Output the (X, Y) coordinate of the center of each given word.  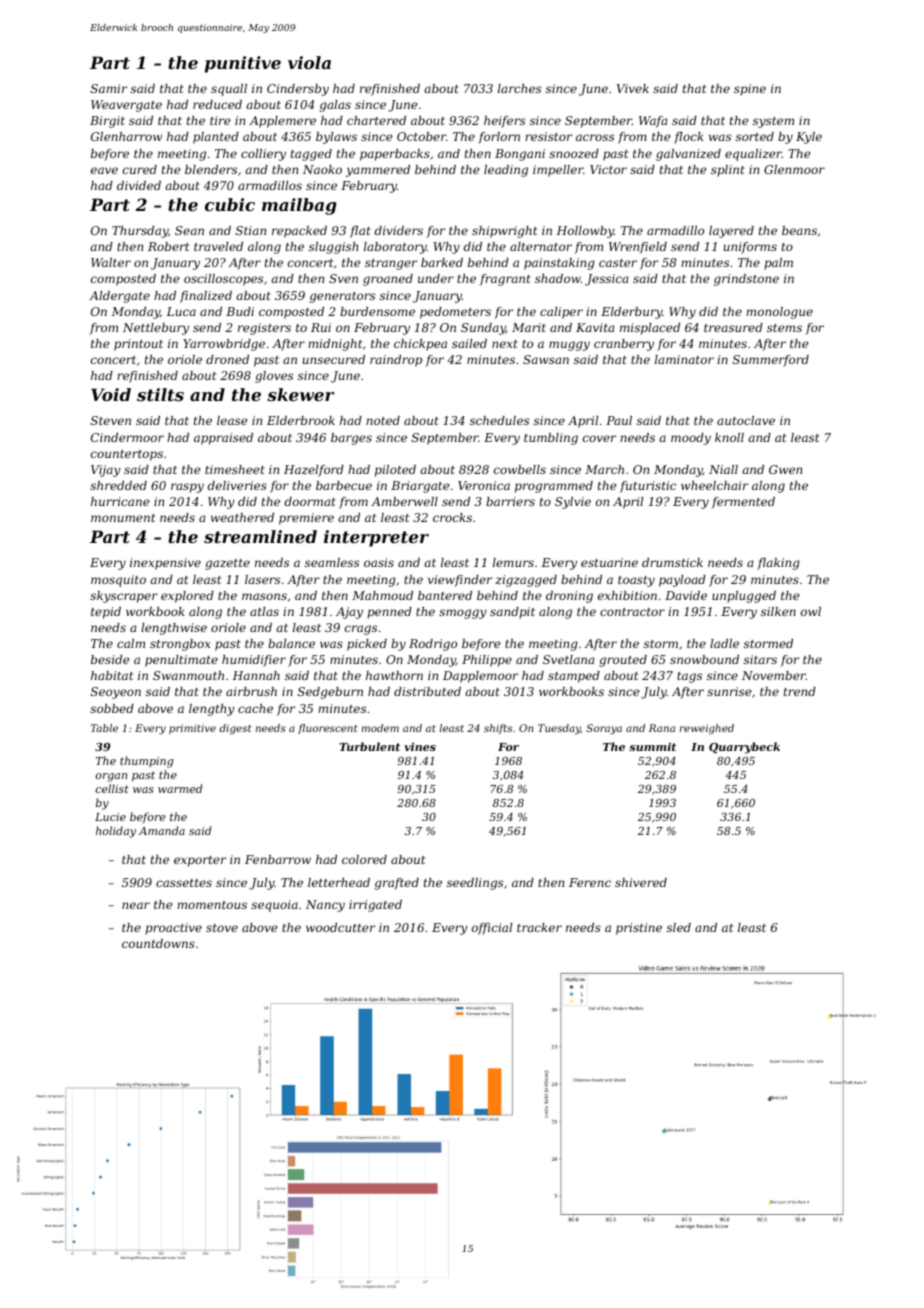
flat (360, 232)
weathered (242, 517)
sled (679, 927)
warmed (180, 788)
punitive (243, 64)
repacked (299, 232)
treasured (733, 327)
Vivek (633, 88)
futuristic (648, 487)
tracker (539, 927)
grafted (397, 884)
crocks (452, 517)
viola (309, 62)
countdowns (158, 943)
